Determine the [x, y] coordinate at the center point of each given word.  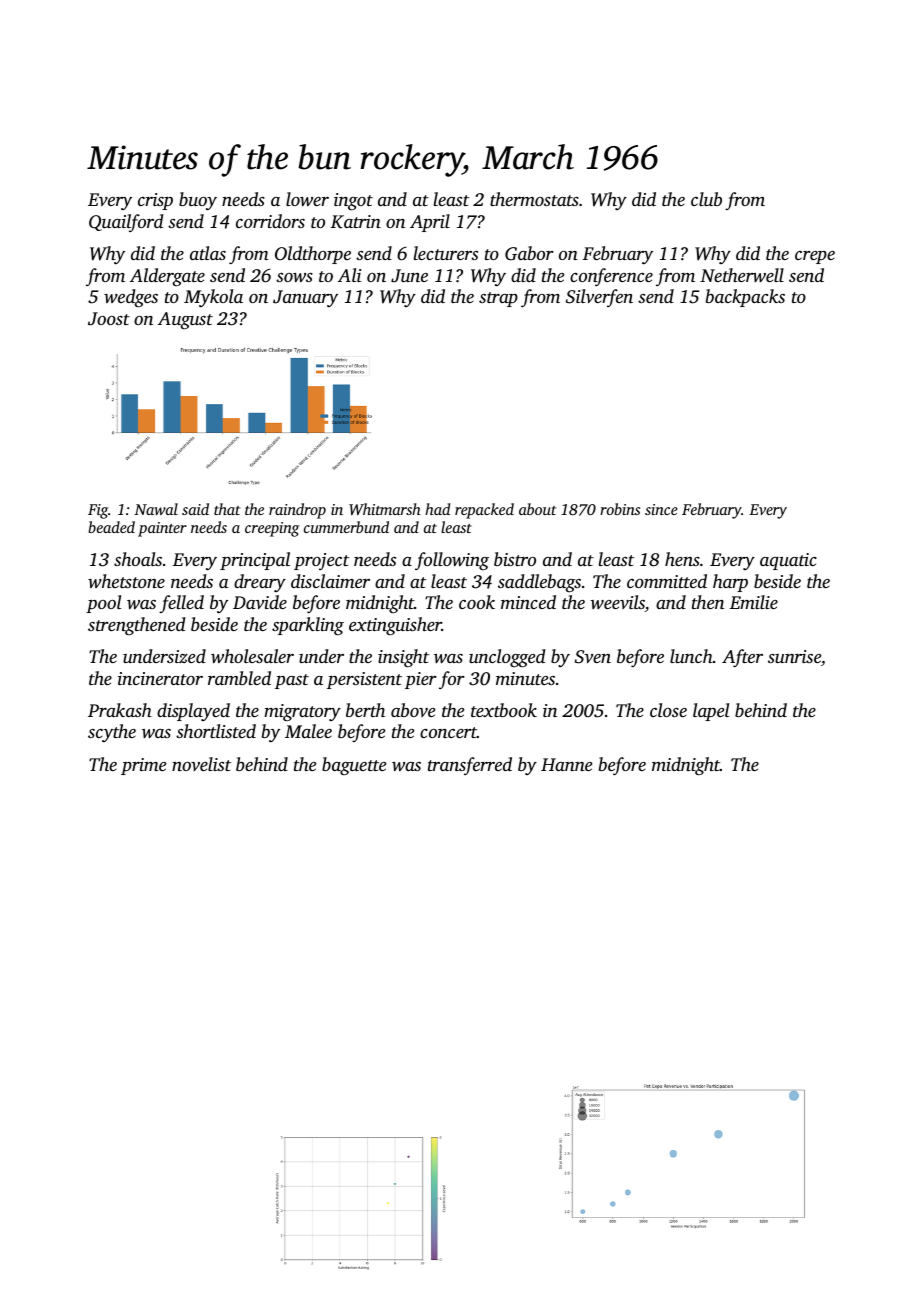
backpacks [745, 298]
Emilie [754, 602]
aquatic [788, 561]
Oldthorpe [313, 255]
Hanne [566, 764]
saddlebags [539, 583]
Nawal [156, 509]
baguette [354, 766]
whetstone [126, 581]
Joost [109, 319]
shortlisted [216, 731]
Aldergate [167, 277]
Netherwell [742, 275]
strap [498, 299]
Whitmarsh [385, 509]
